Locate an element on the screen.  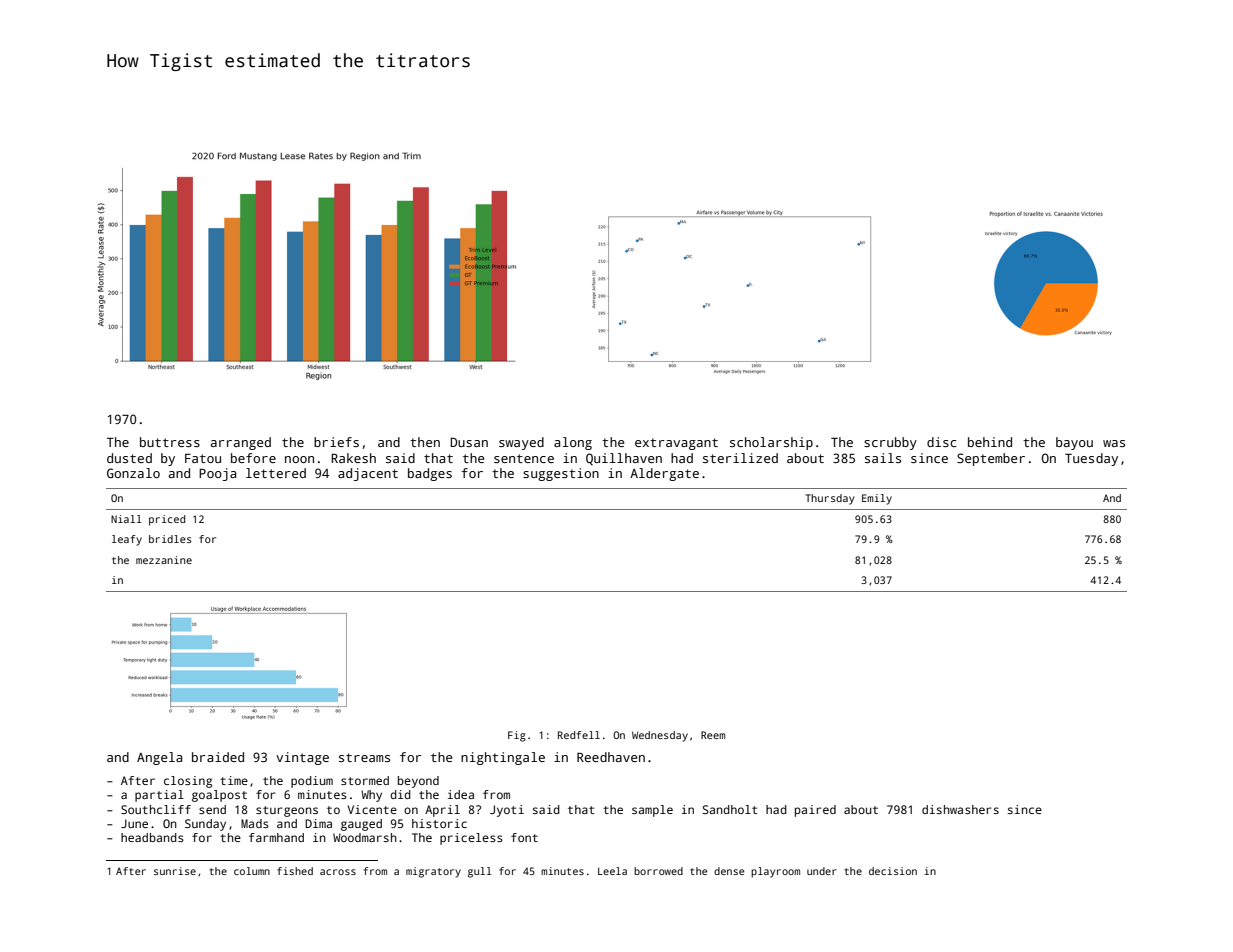
Reem is located at coordinates (713, 735).
